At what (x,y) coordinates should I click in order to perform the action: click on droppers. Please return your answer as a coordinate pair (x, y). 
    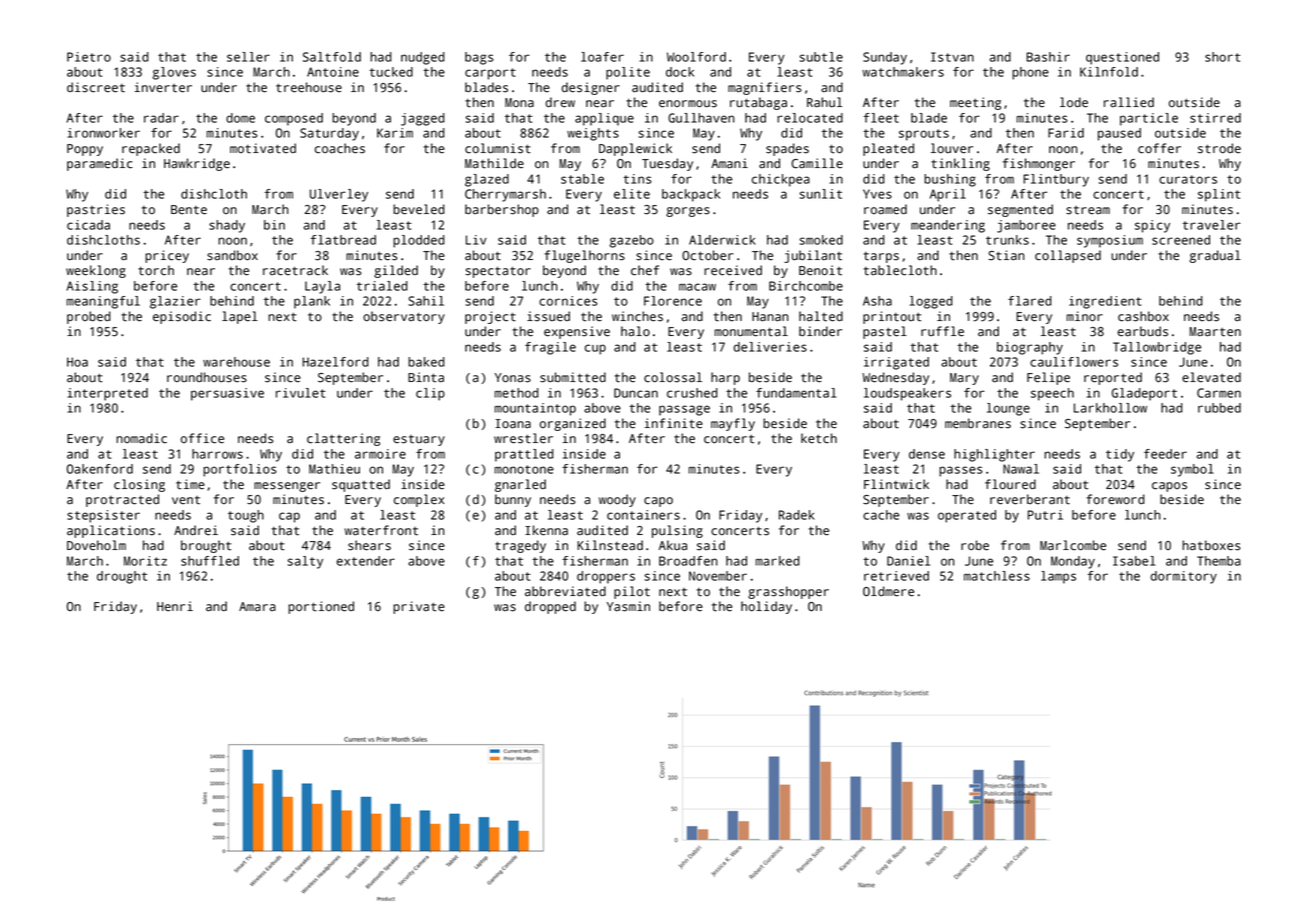
    Looking at the image, I should click on (606, 577).
